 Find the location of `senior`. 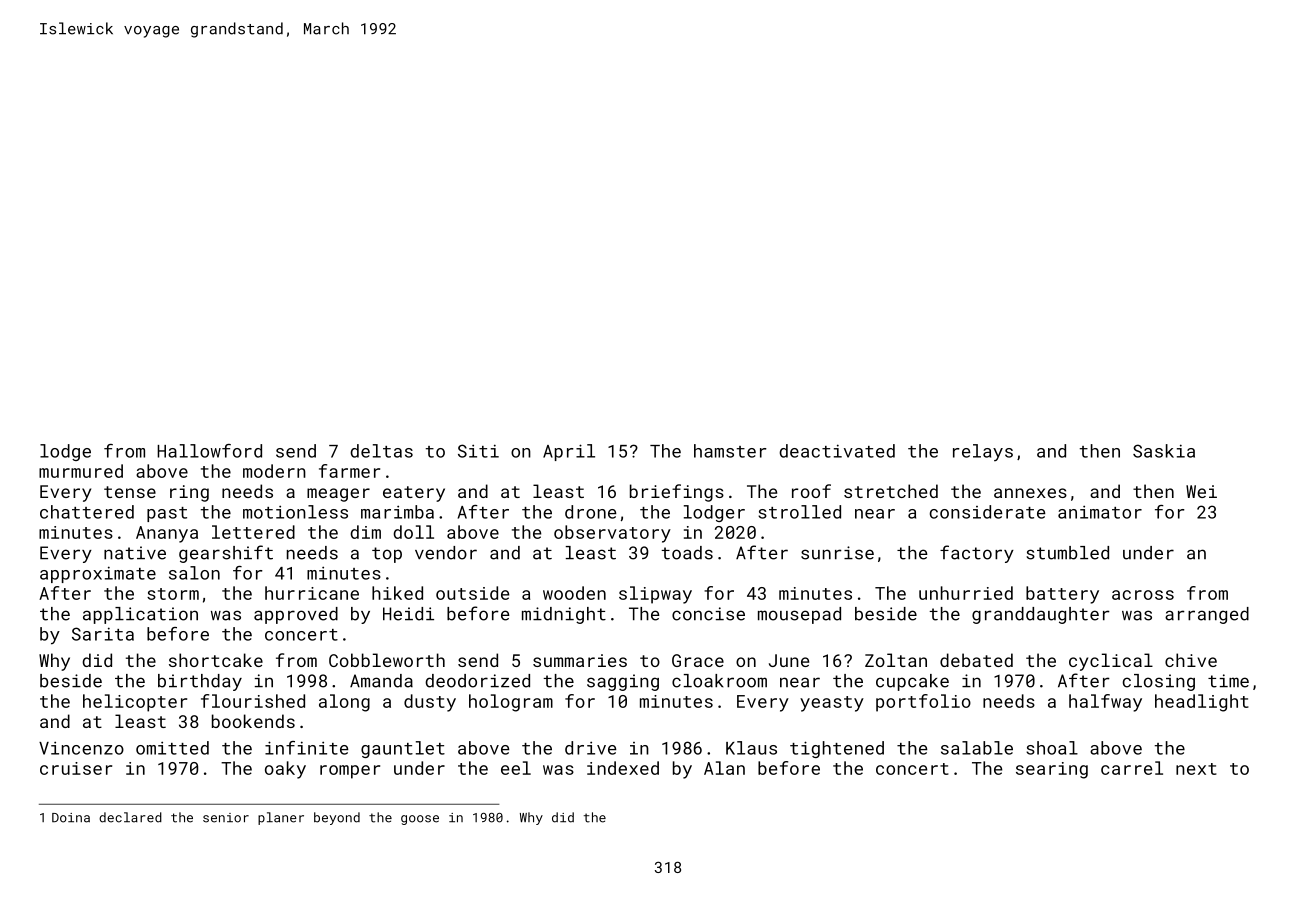

senior is located at coordinates (226, 818).
